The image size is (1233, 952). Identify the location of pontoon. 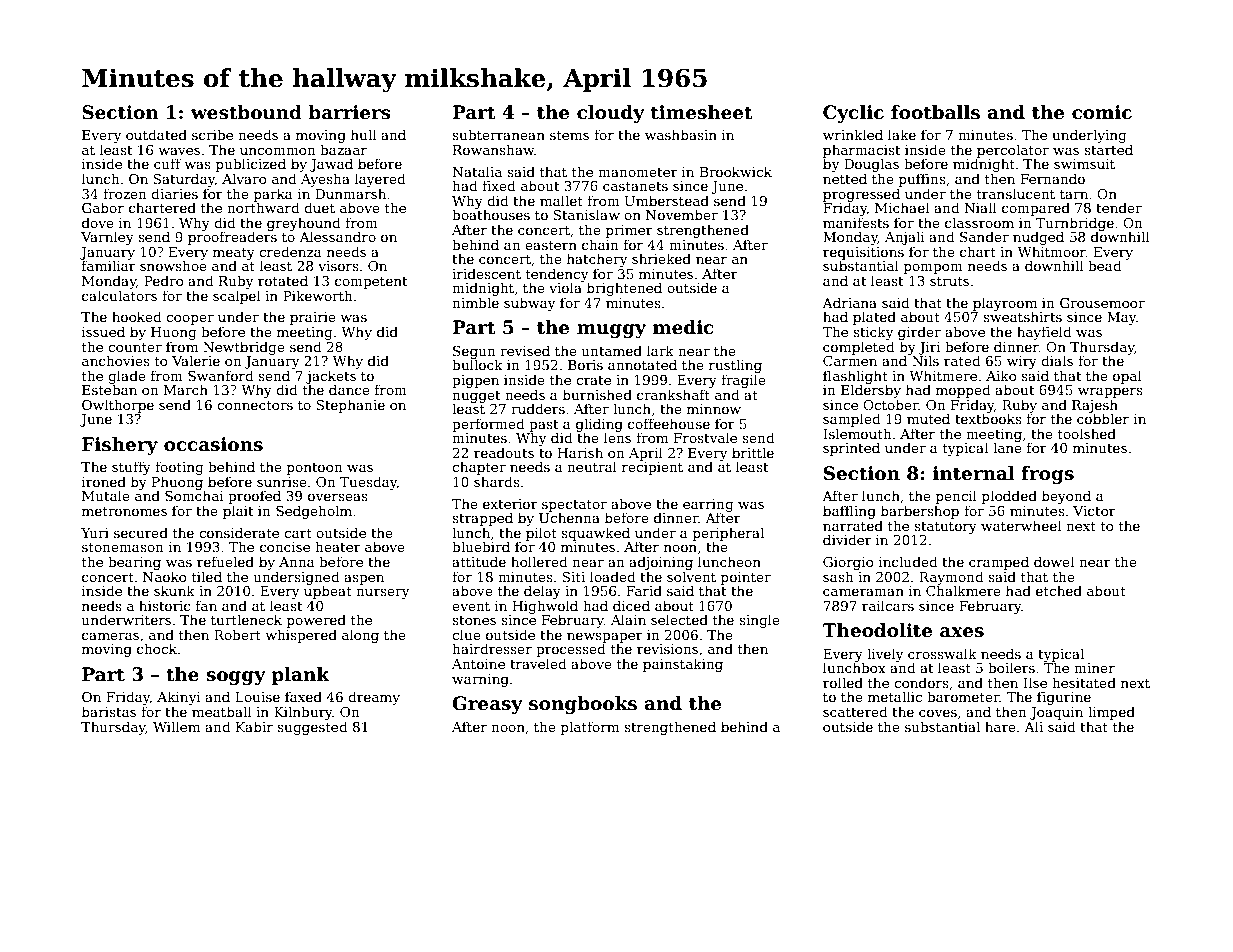
(315, 469).
